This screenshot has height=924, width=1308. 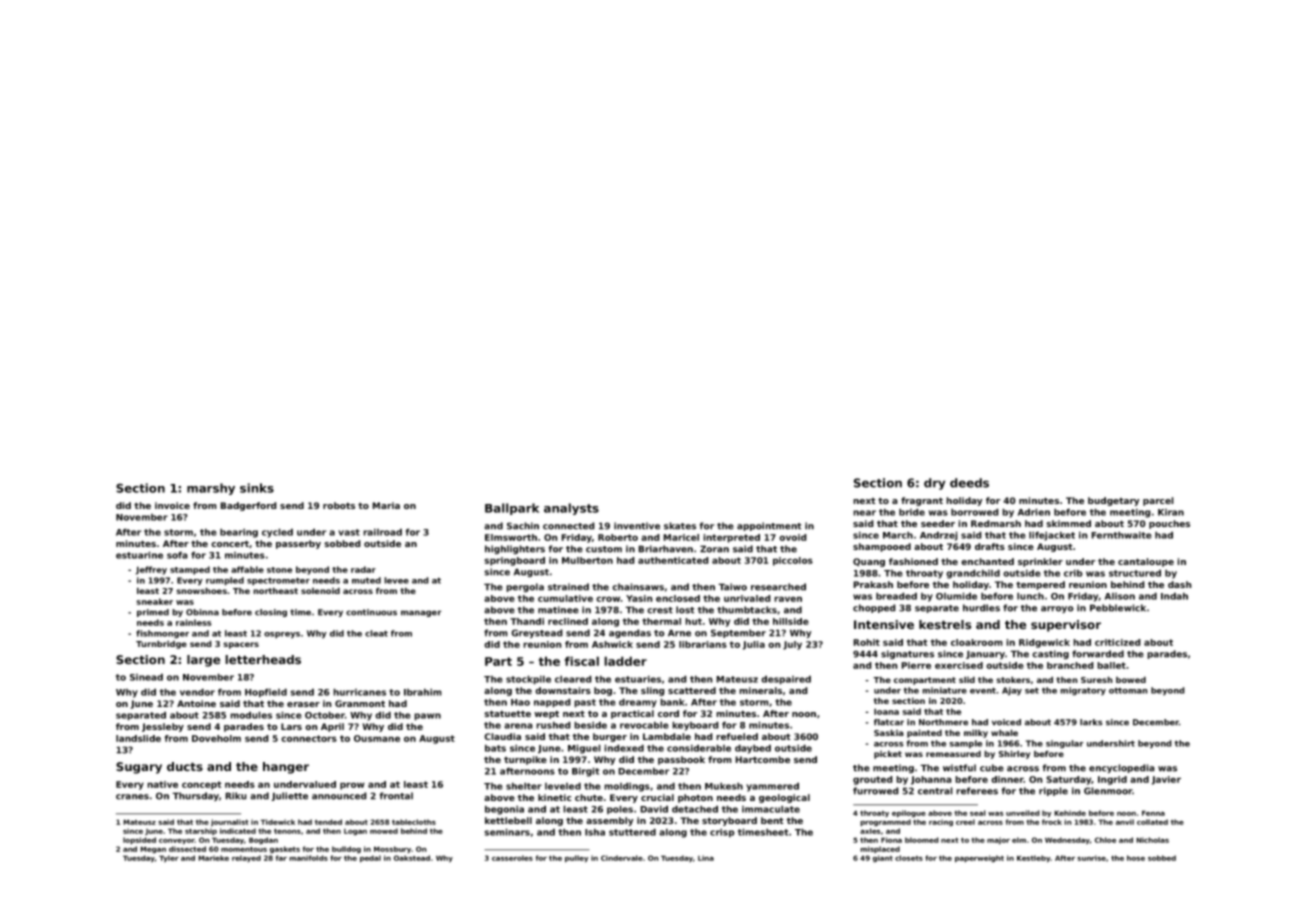 What do you see at coordinates (959, 768) in the screenshot?
I see `wistful` at bounding box center [959, 768].
